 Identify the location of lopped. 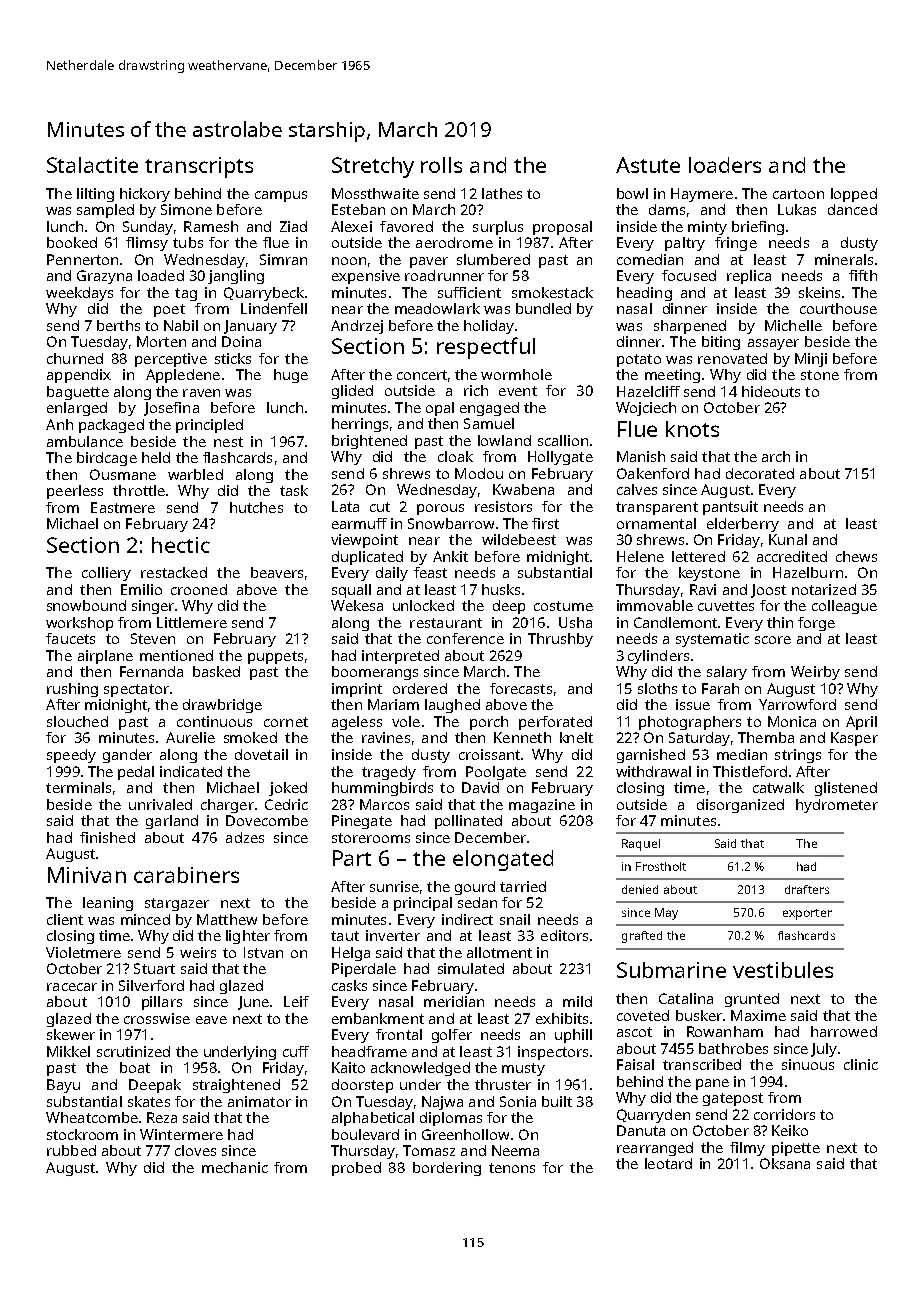
(854, 195).
